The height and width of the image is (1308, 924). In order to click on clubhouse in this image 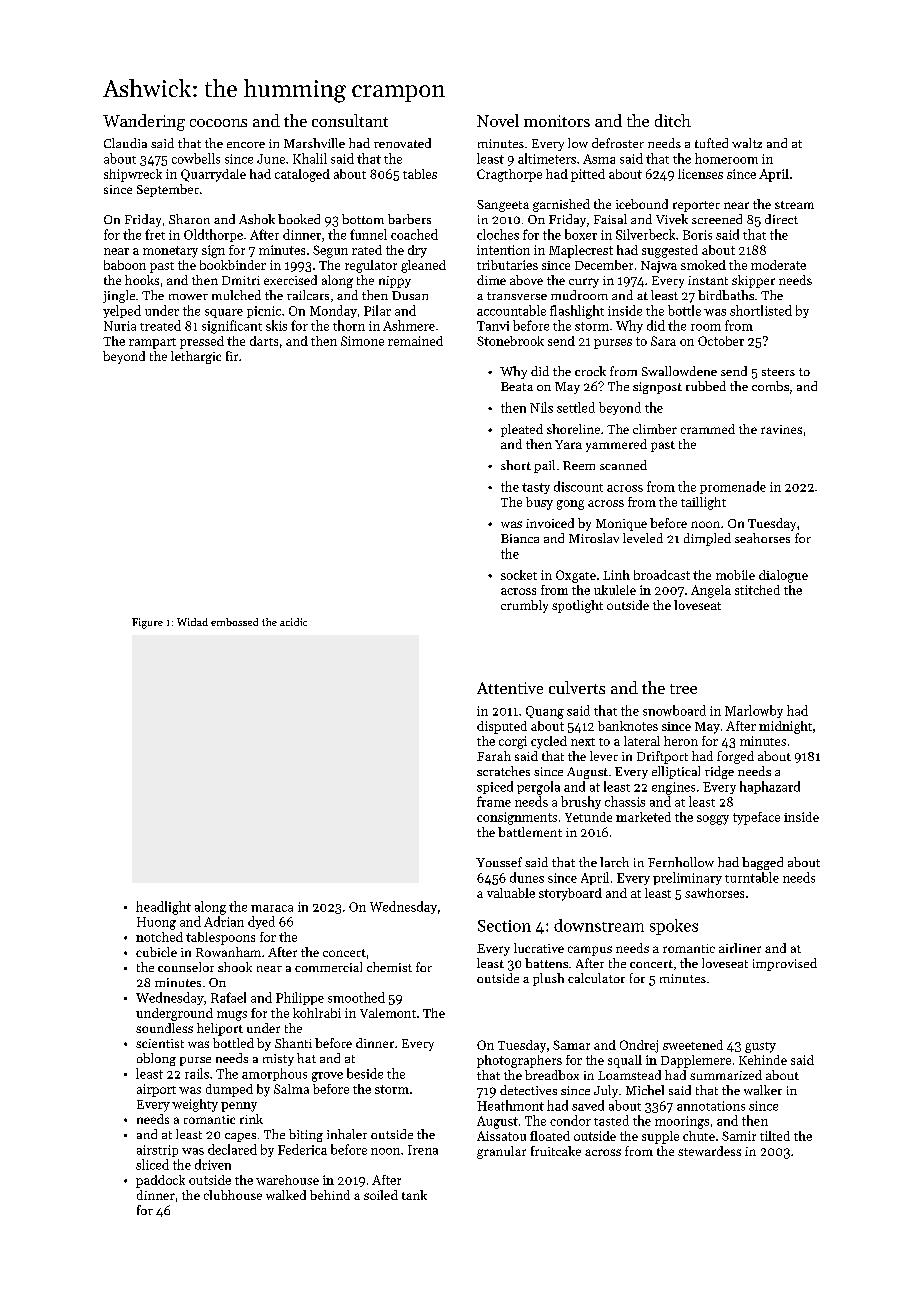, I will do `click(233, 1195)`.
